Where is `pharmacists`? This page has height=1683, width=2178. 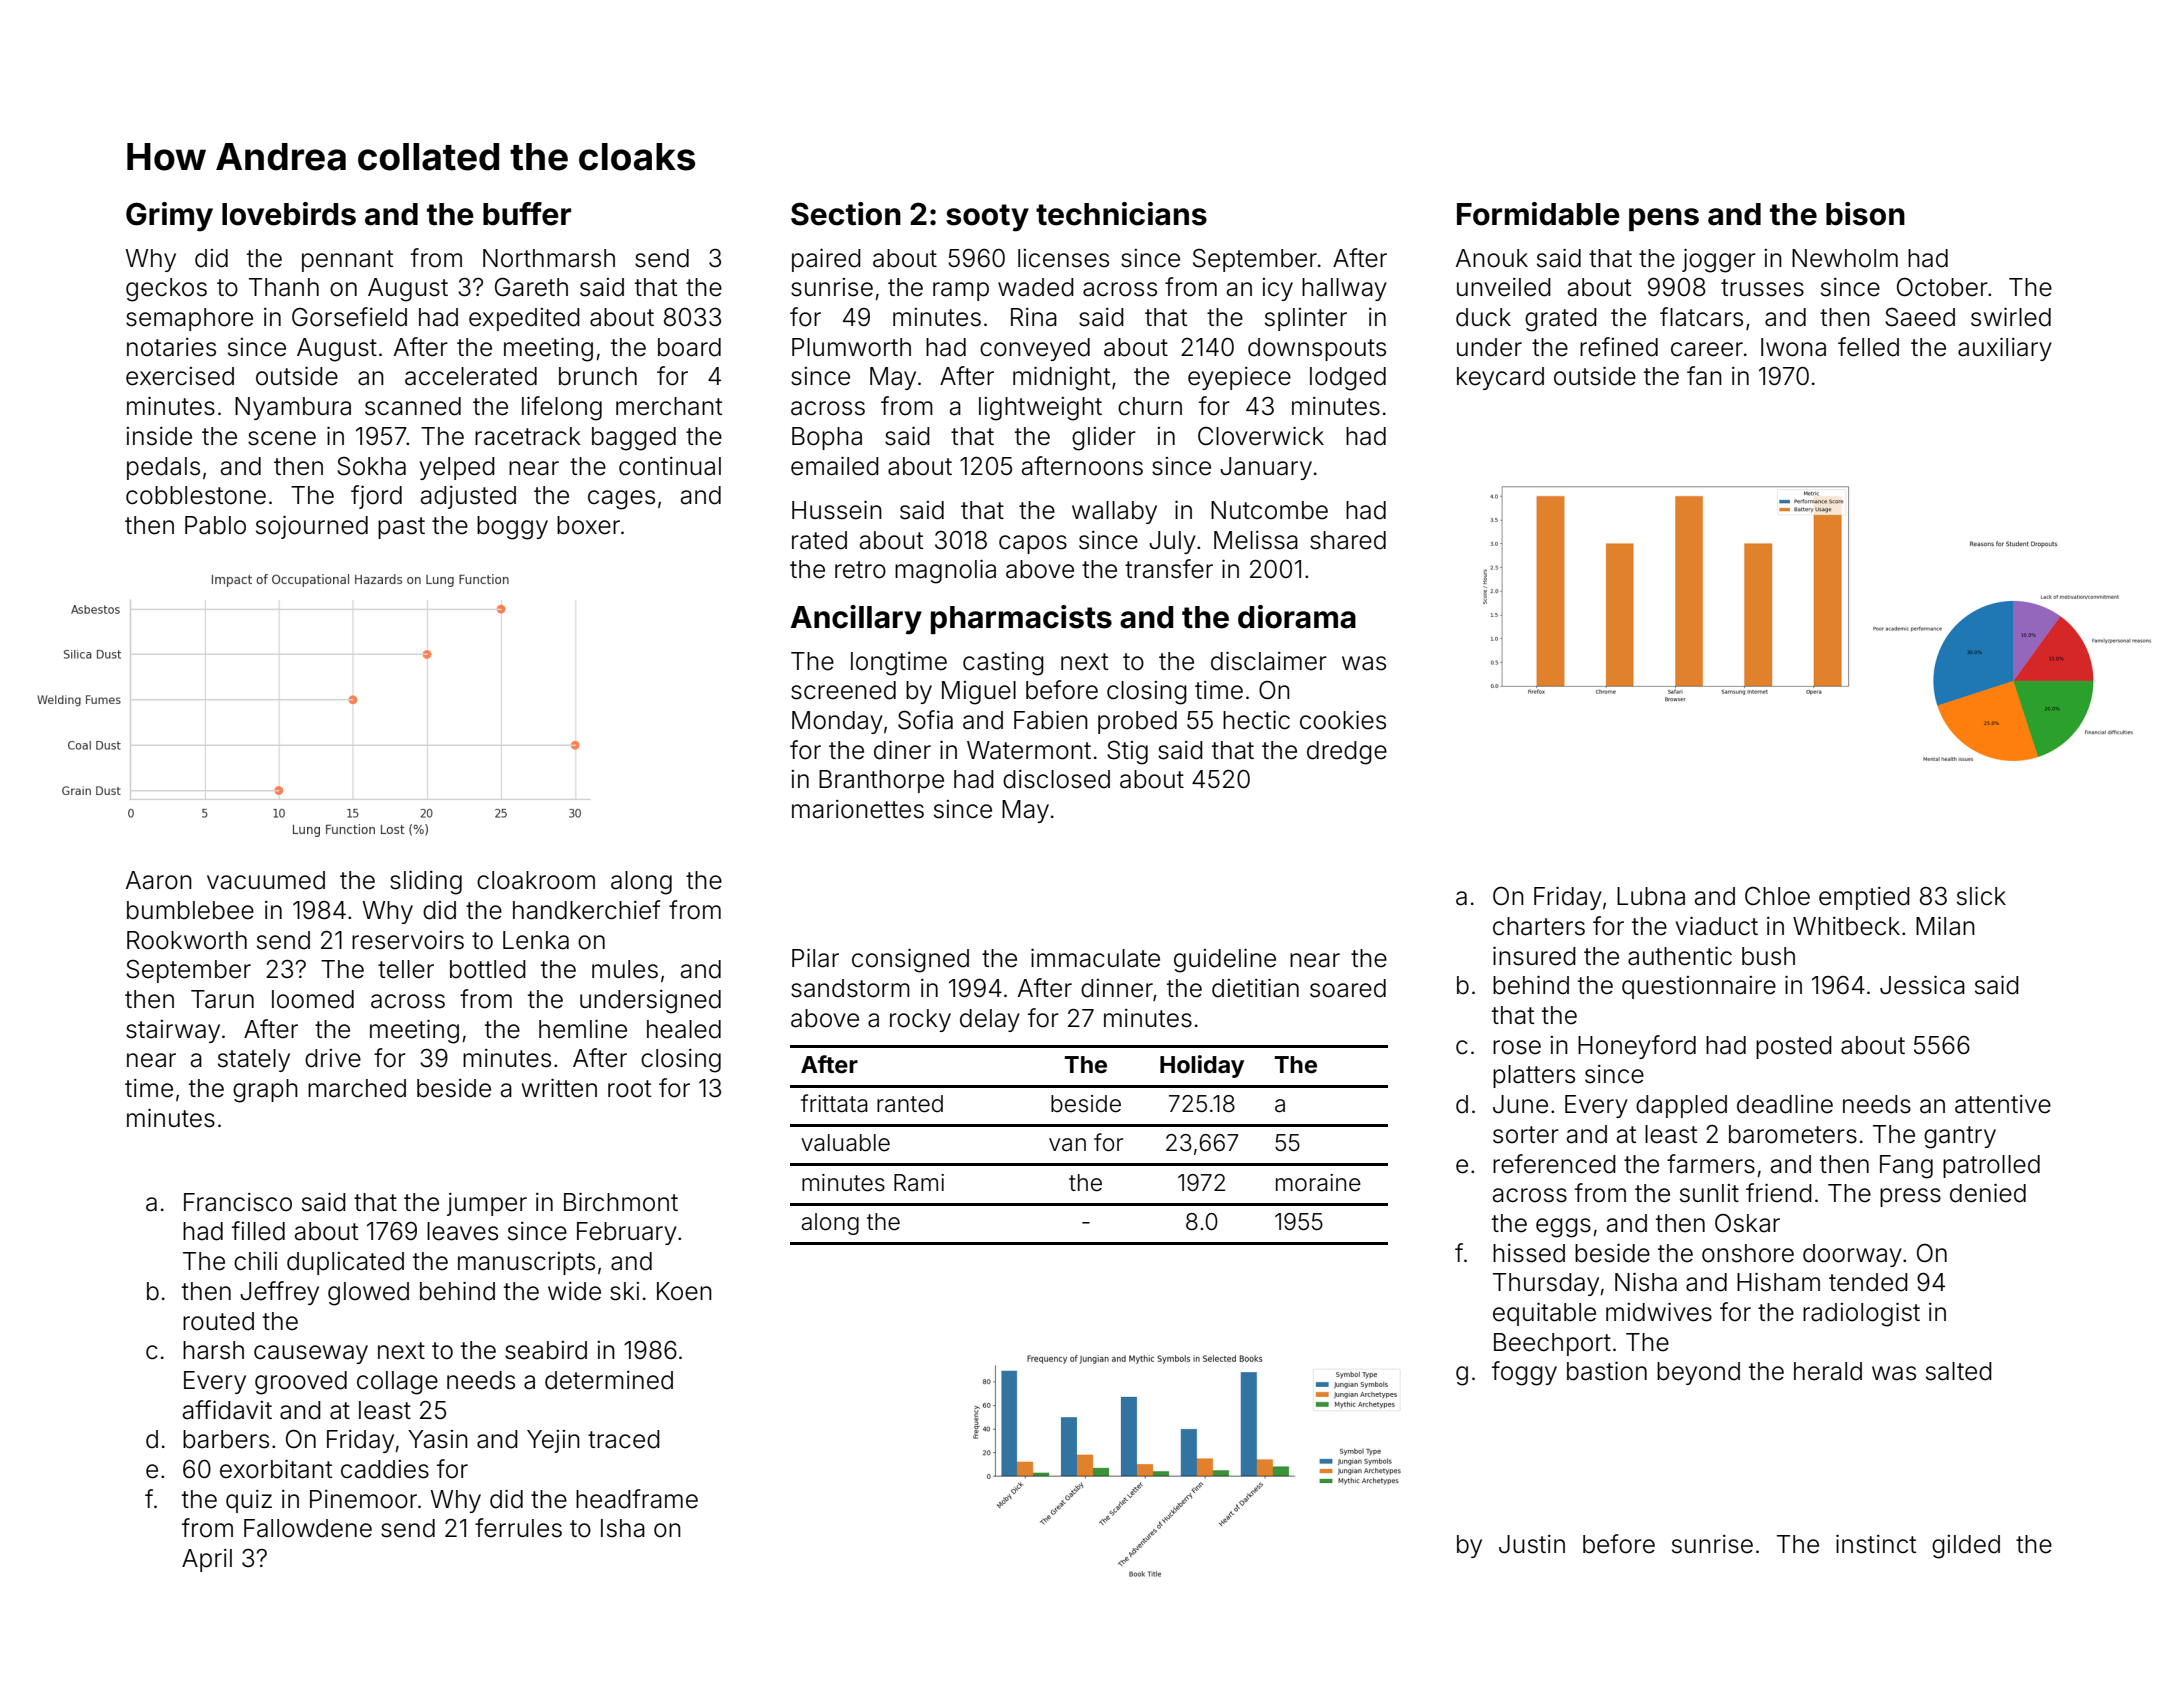
pharmacists is located at coordinates (1021, 619).
